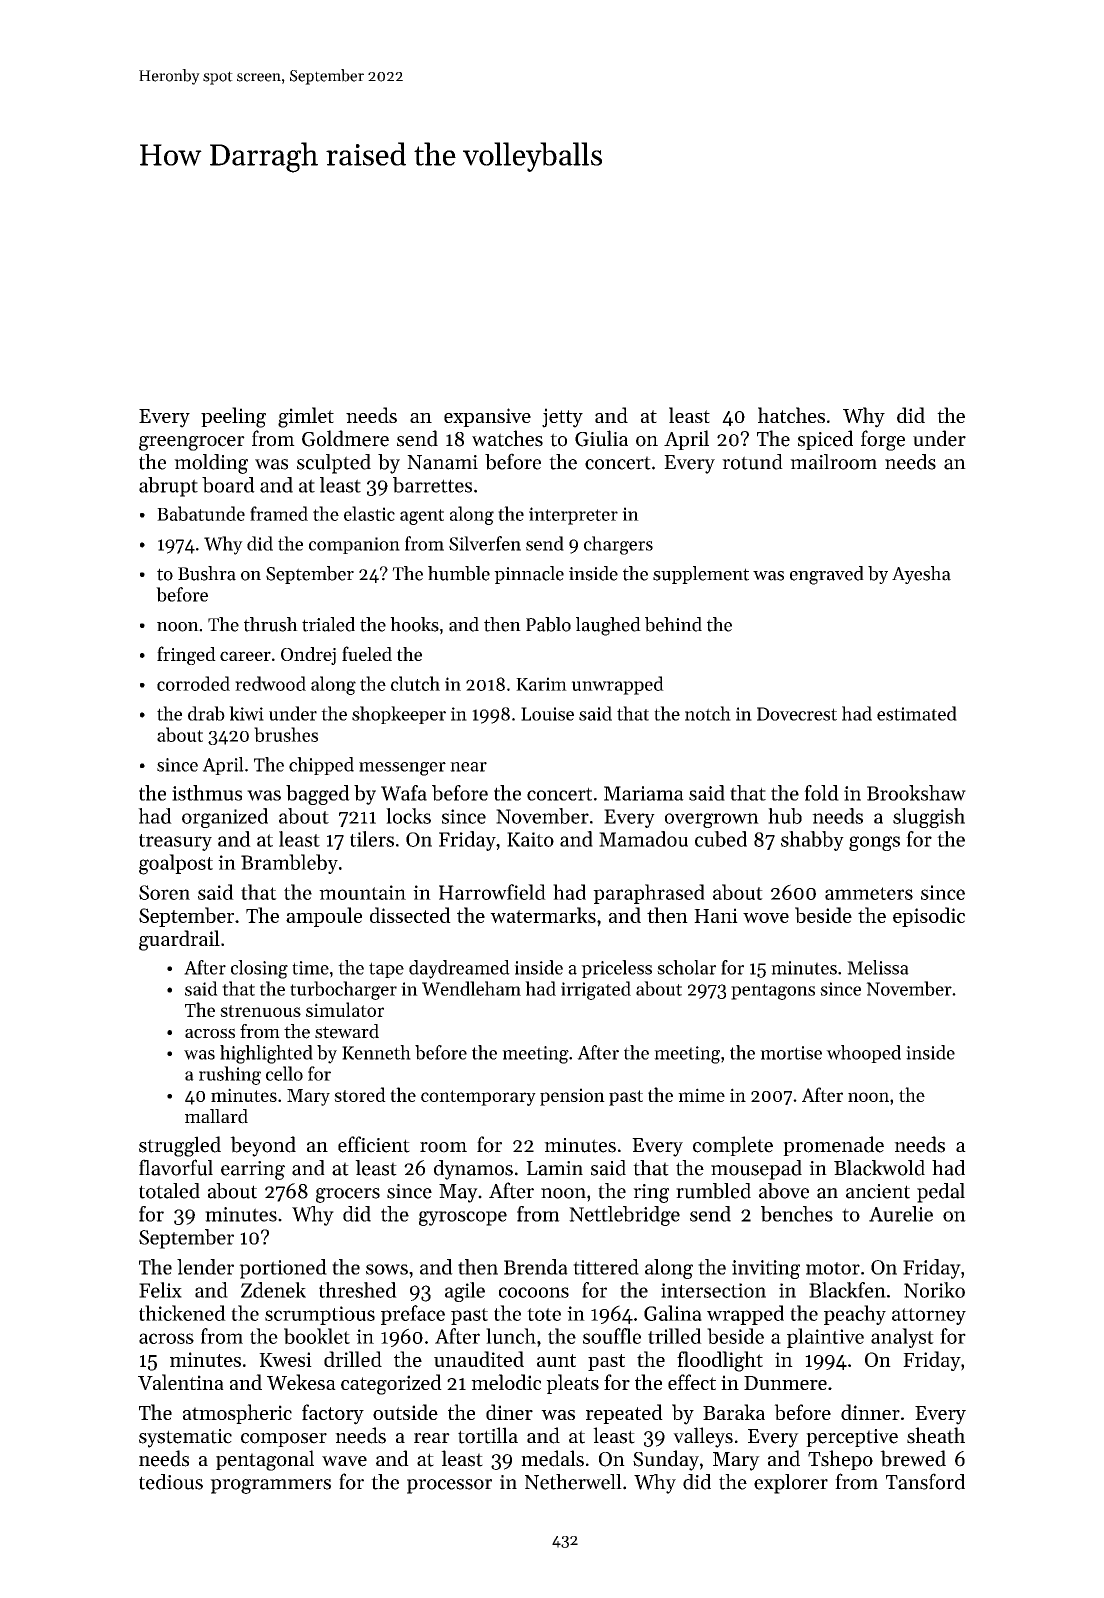 The height and width of the image is (1598, 1104). I want to click on interpreter, so click(573, 516).
